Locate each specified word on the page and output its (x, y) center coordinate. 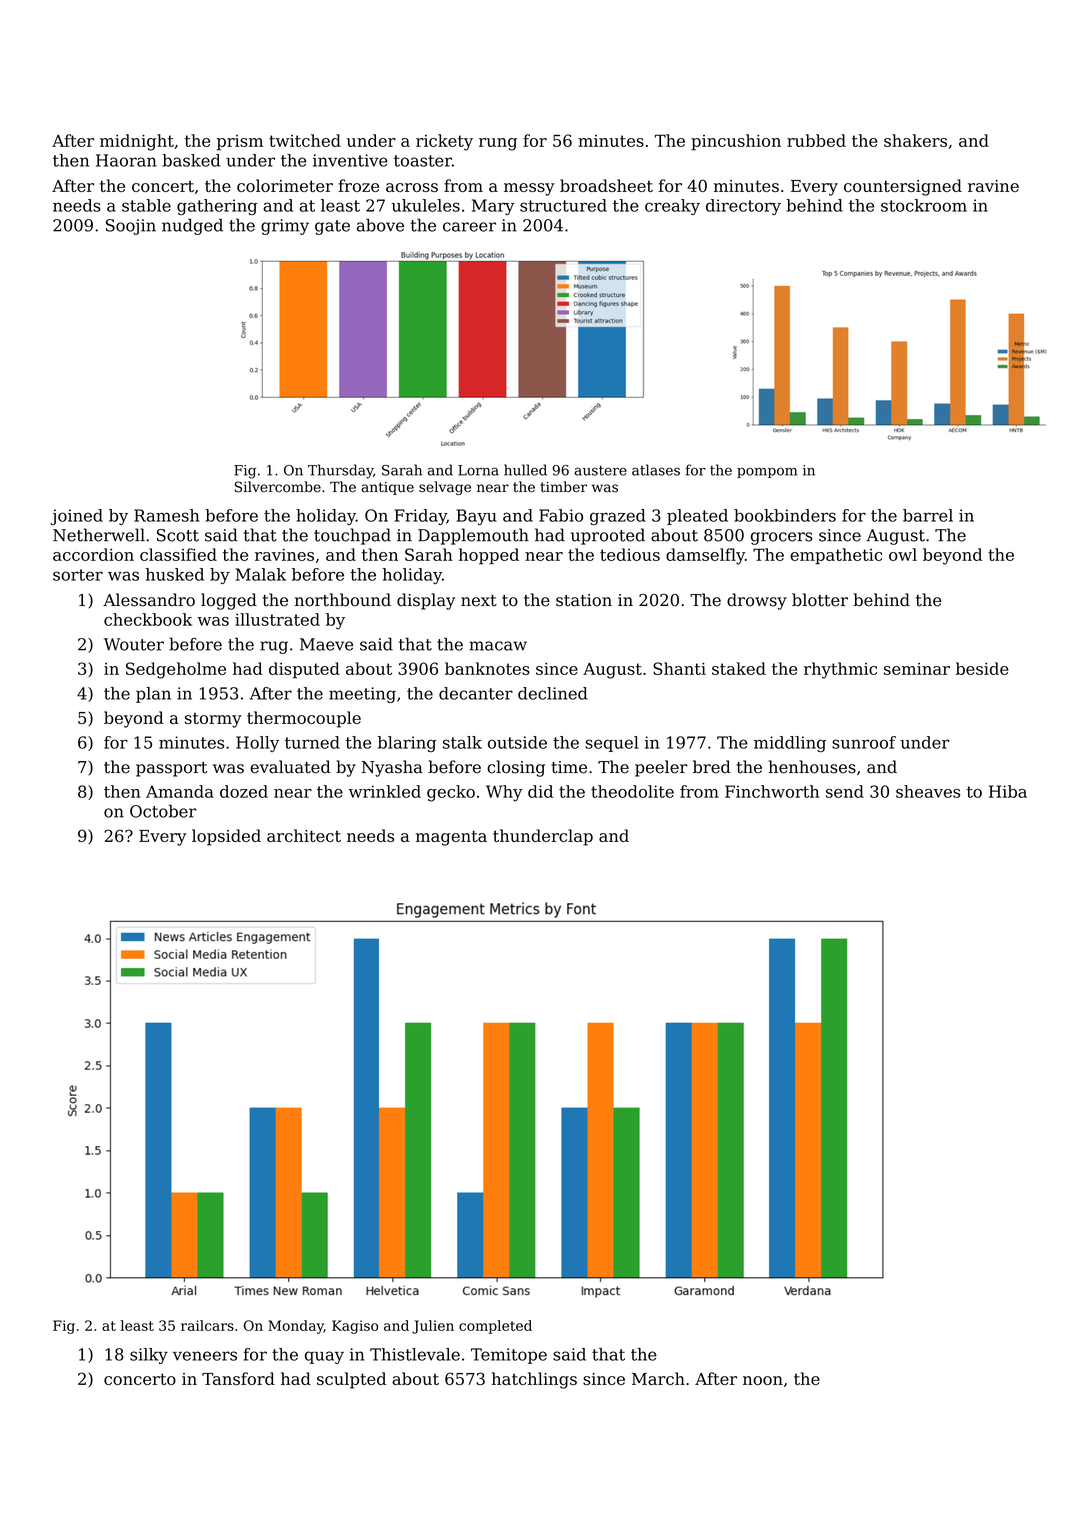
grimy (285, 227)
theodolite (632, 791)
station (584, 600)
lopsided (226, 837)
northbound (343, 600)
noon (763, 1380)
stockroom (924, 205)
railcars (207, 1325)
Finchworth (772, 791)
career (469, 227)
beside (982, 668)
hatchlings (534, 1380)
